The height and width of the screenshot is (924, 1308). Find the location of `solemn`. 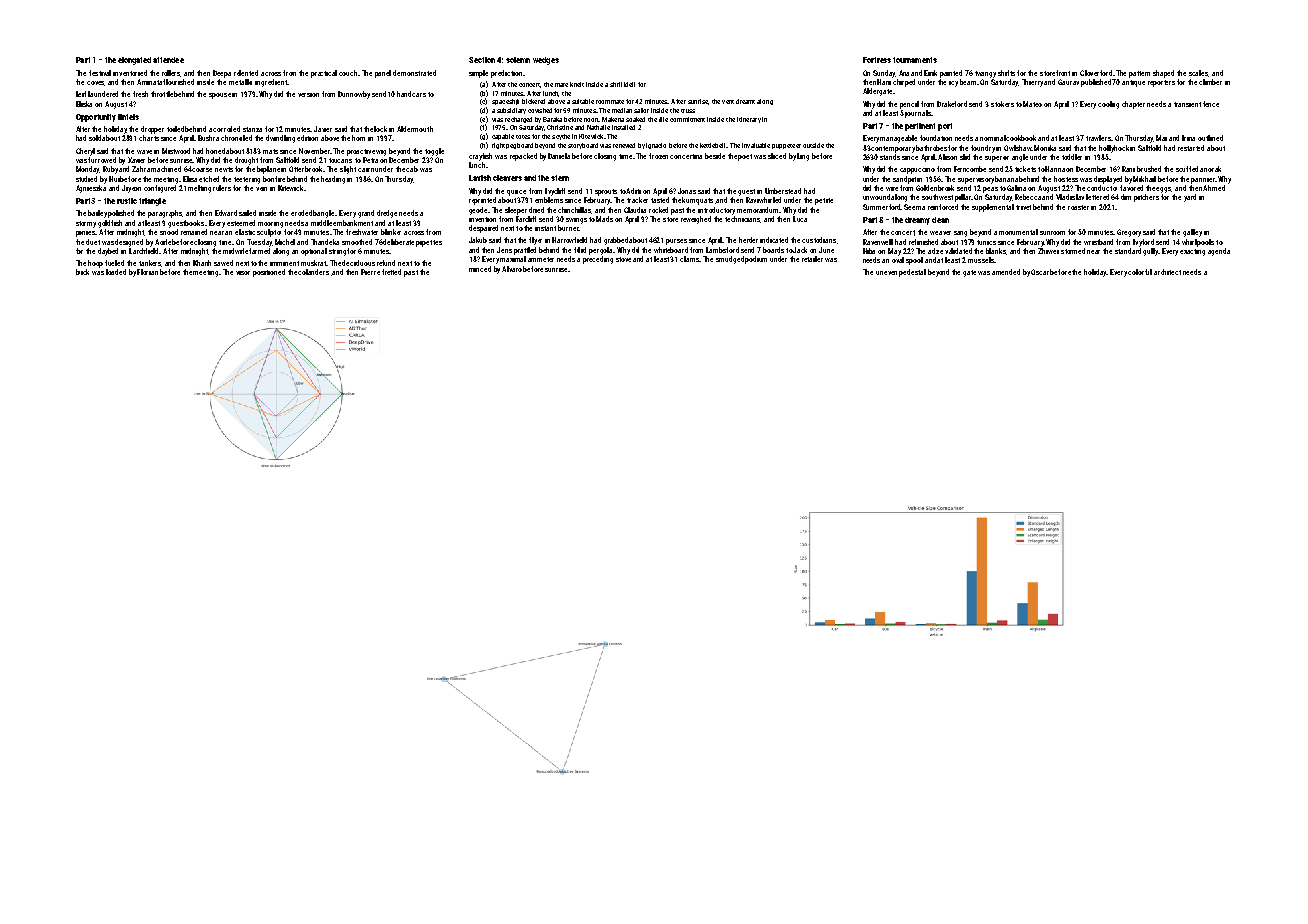

solemn is located at coordinates (518, 60).
